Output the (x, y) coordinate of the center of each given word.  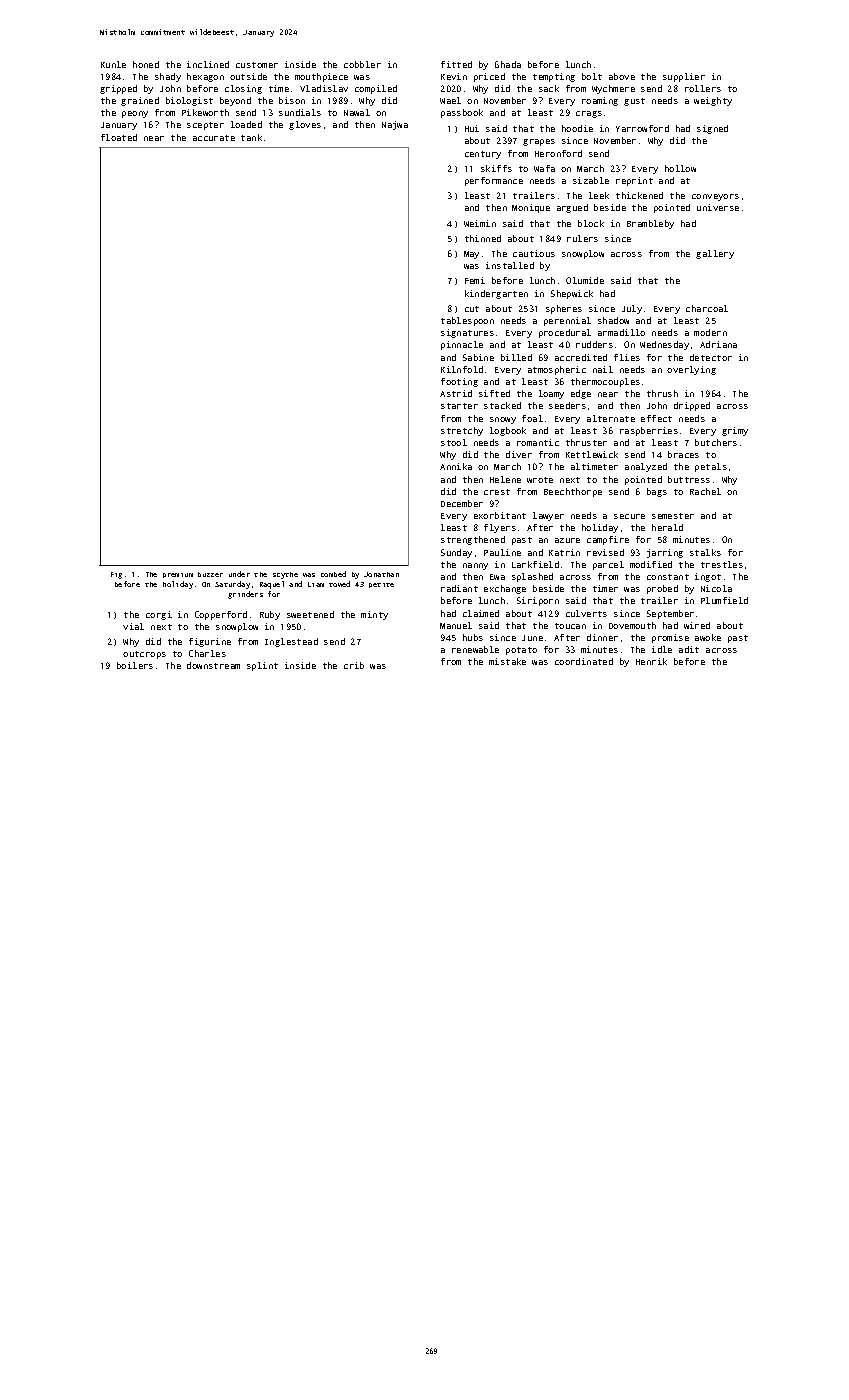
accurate (214, 138)
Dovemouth (632, 625)
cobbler (362, 64)
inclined (208, 64)
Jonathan (381, 574)
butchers (716, 442)
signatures (467, 333)
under (239, 574)
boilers (135, 665)
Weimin (480, 223)
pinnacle (462, 345)
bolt (592, 76)
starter (459, 406)
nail (603, 369)
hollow (680, 168)
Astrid (456, 393)
